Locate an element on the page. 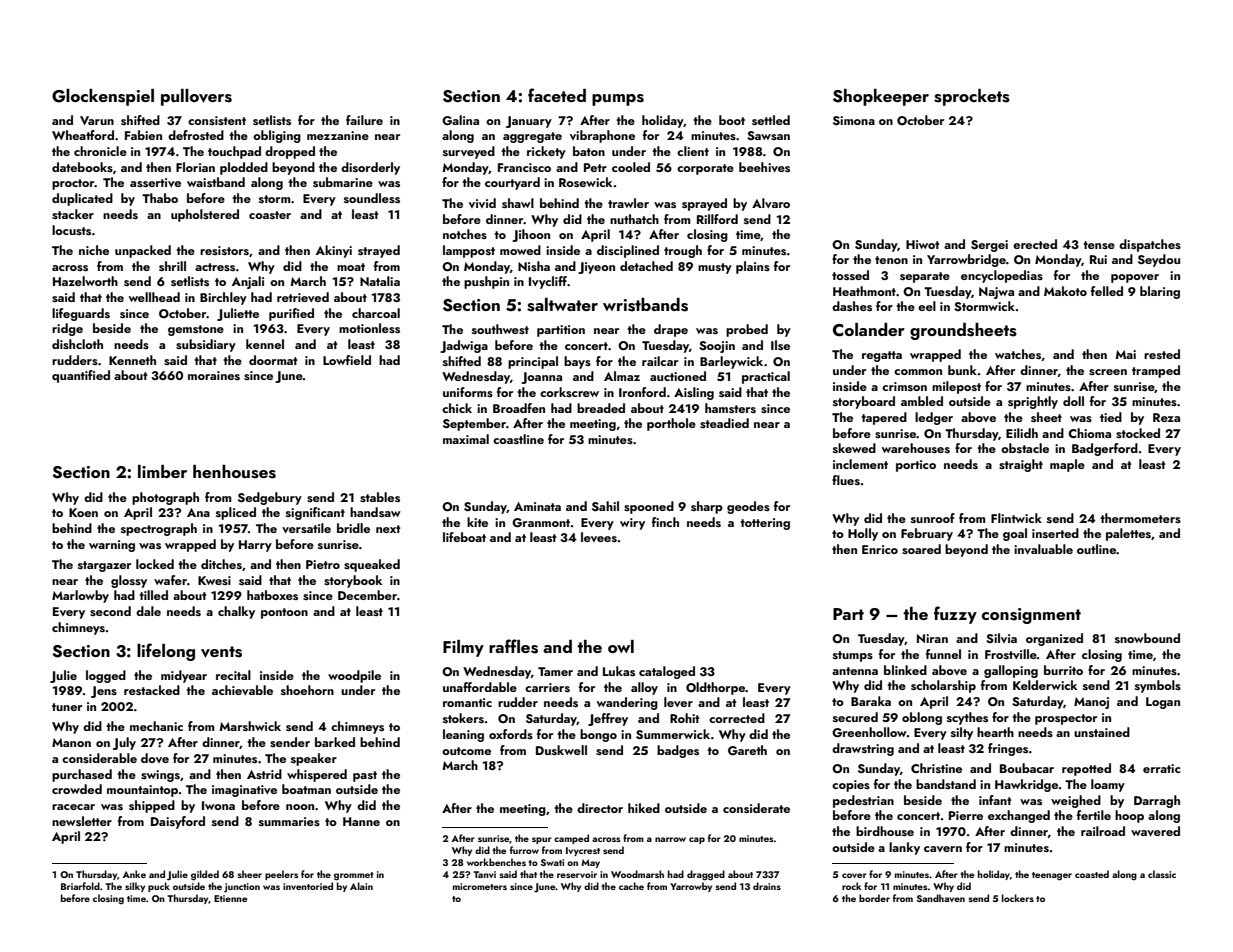 The image size is (1233, 952). unstained is located at coordinates (1102, 732).
